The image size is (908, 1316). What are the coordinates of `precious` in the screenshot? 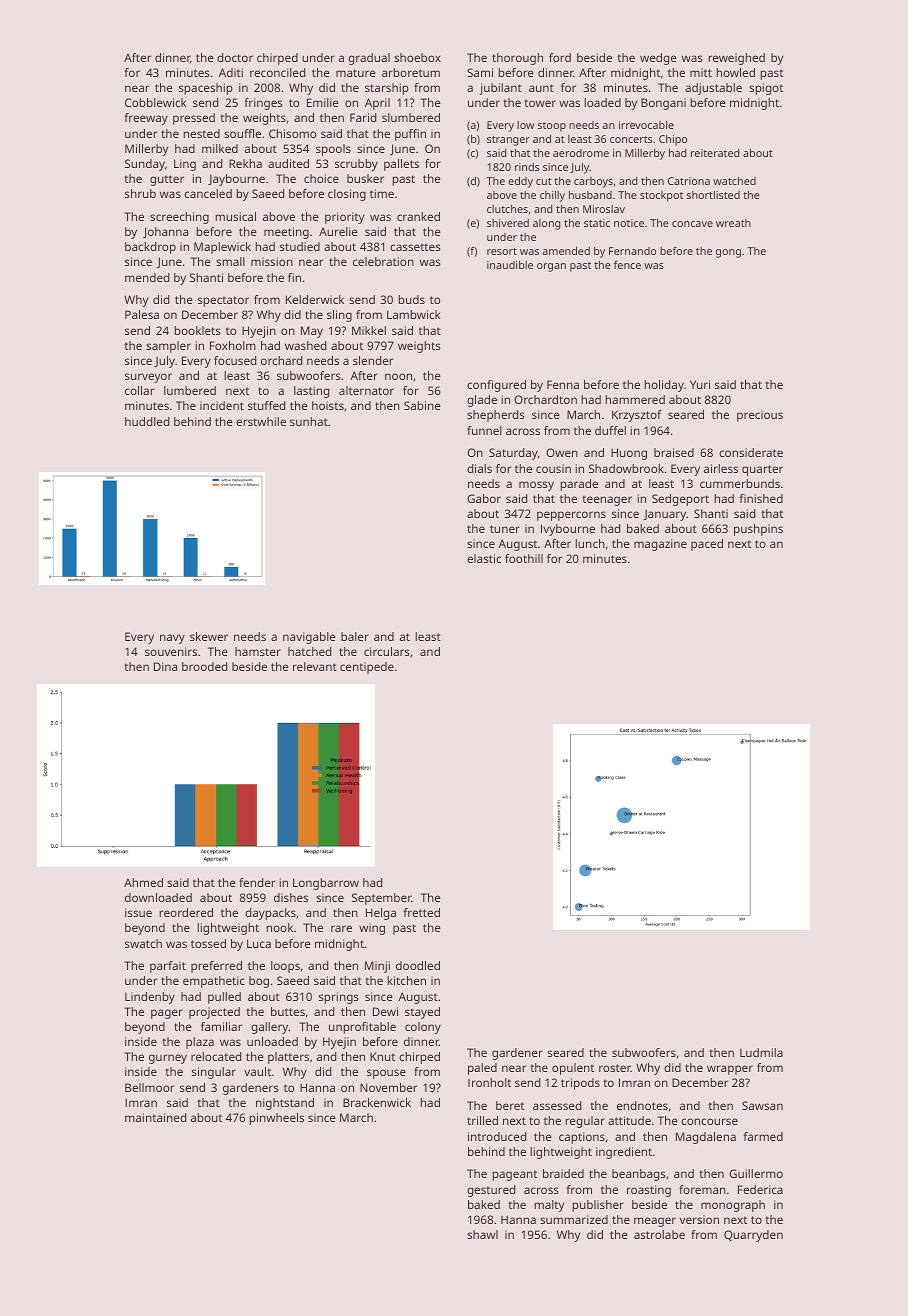 It's located at (760, 416).
